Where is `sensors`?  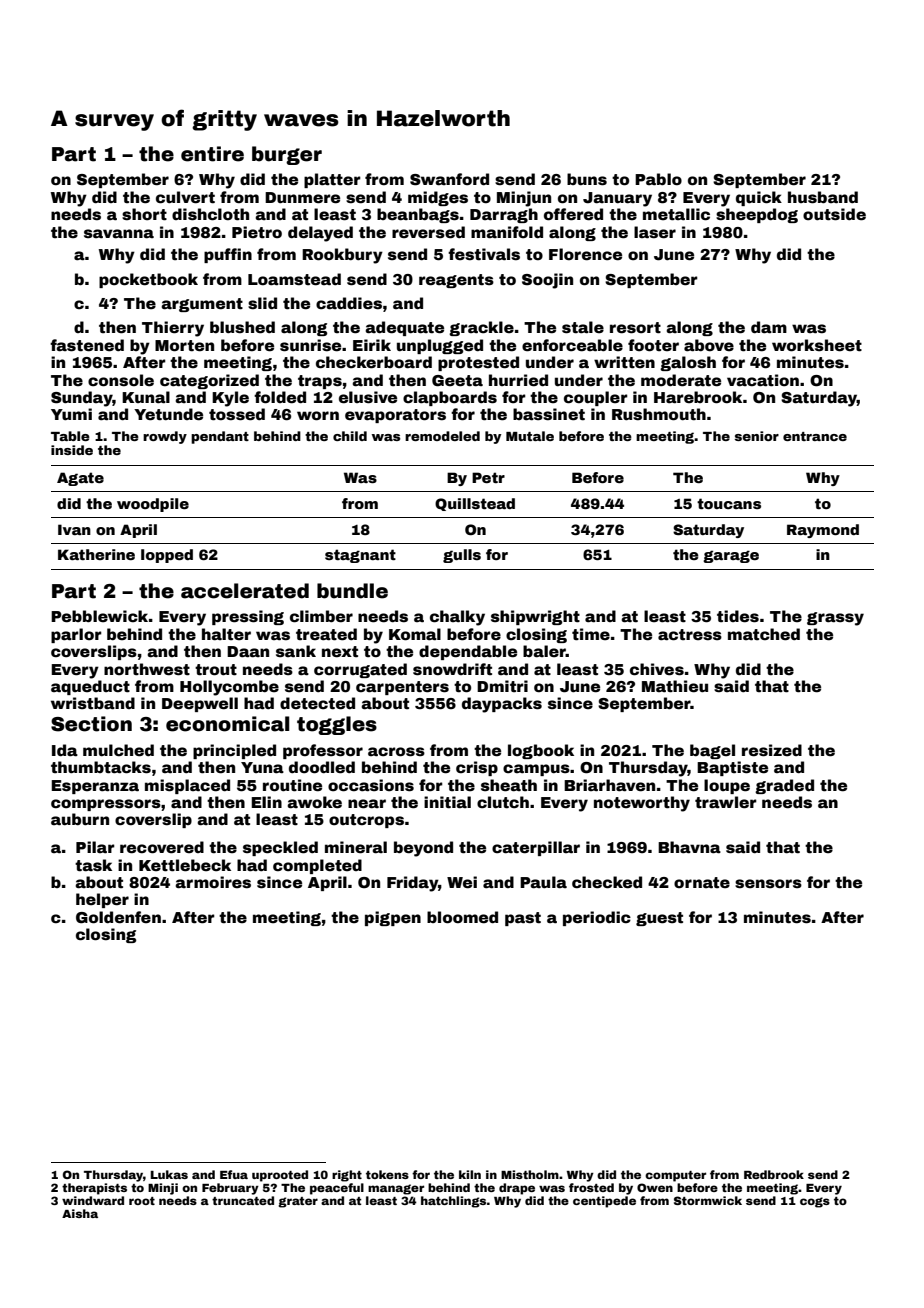 sensors is located at coordinates (768, 884).
